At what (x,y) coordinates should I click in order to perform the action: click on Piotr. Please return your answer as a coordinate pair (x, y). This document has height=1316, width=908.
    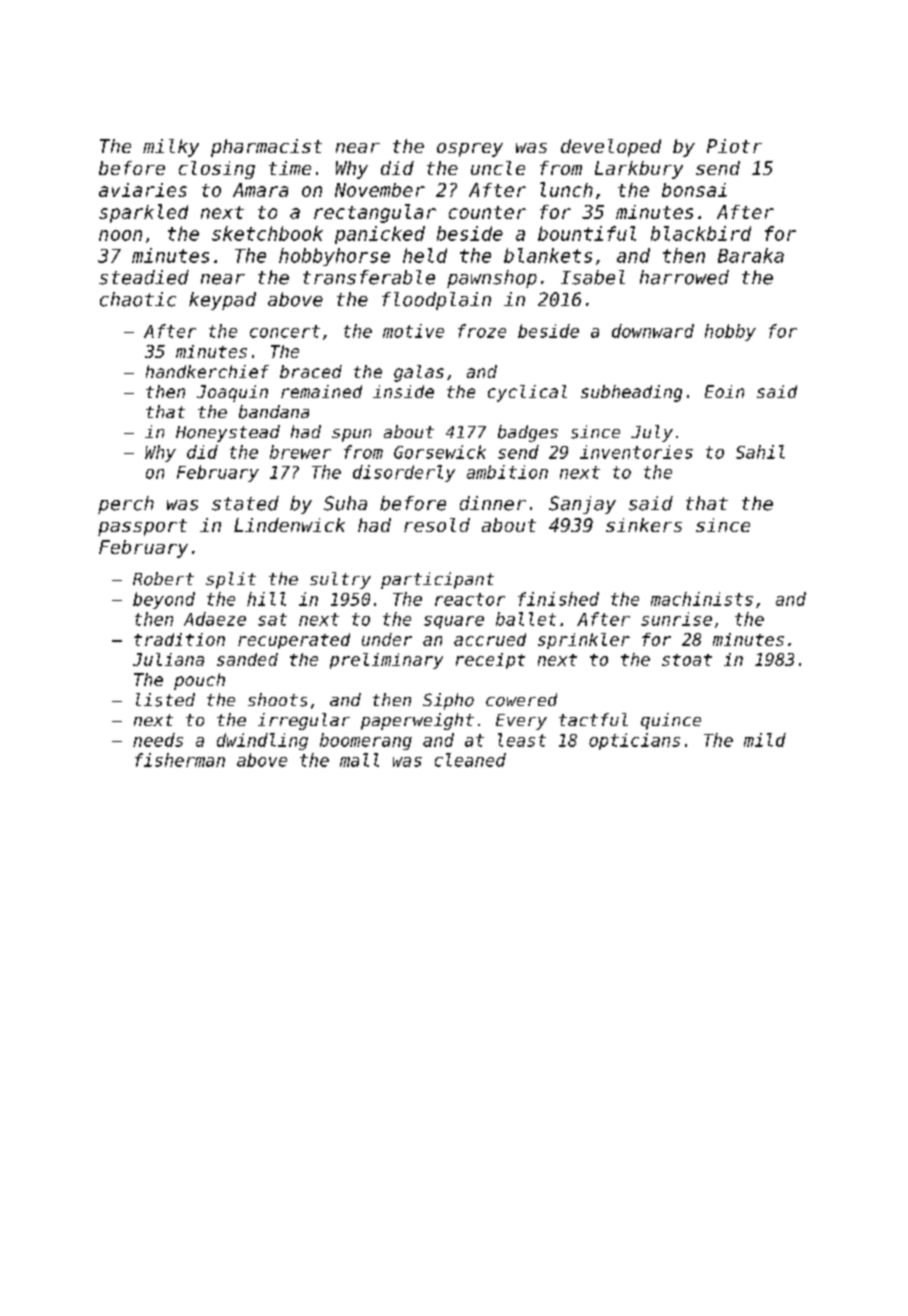
    Looking at the image, I should click on (734, 146).
